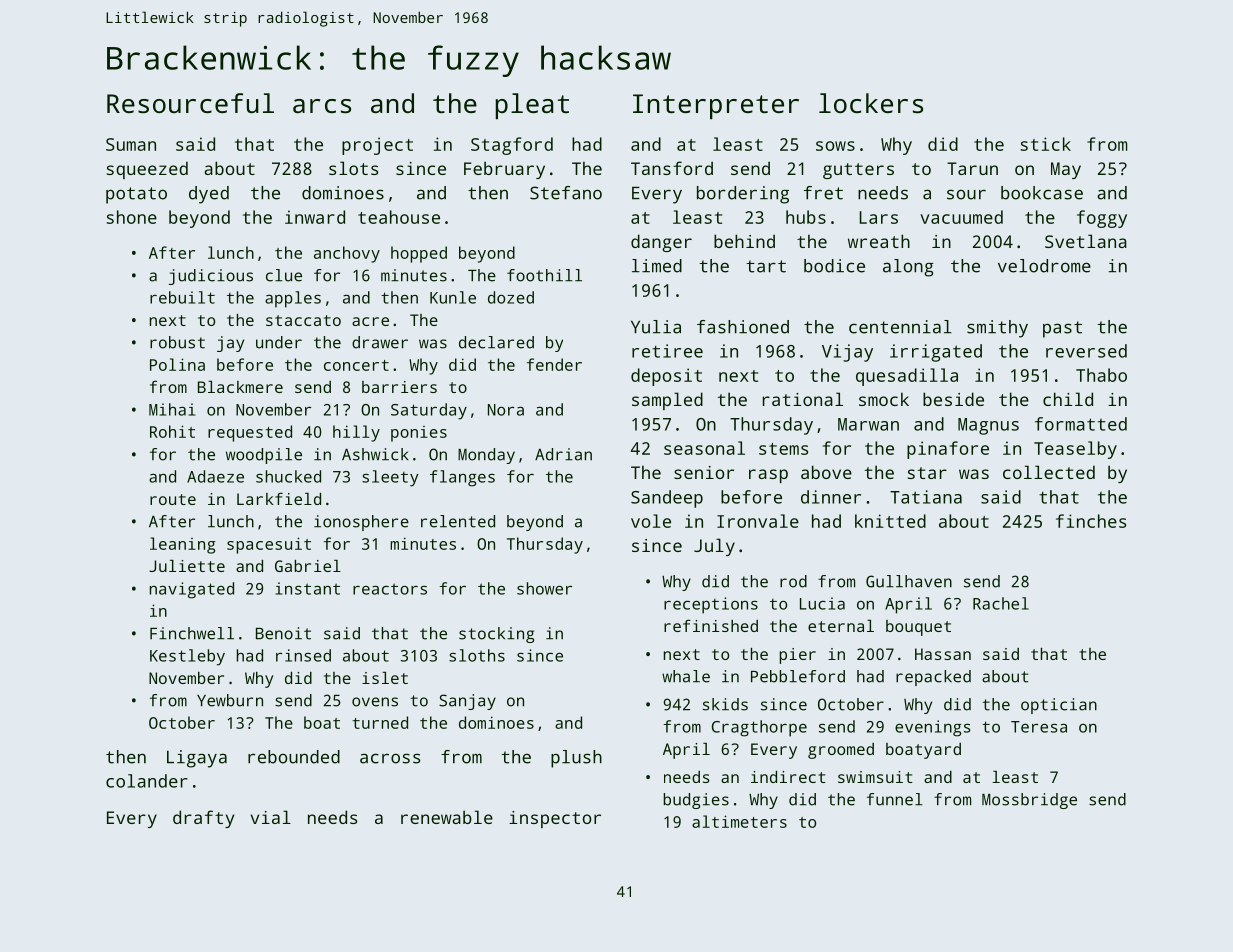 The width and height of the screenshot is (1233, 952). I want to click on whale, so click(686, 676).
